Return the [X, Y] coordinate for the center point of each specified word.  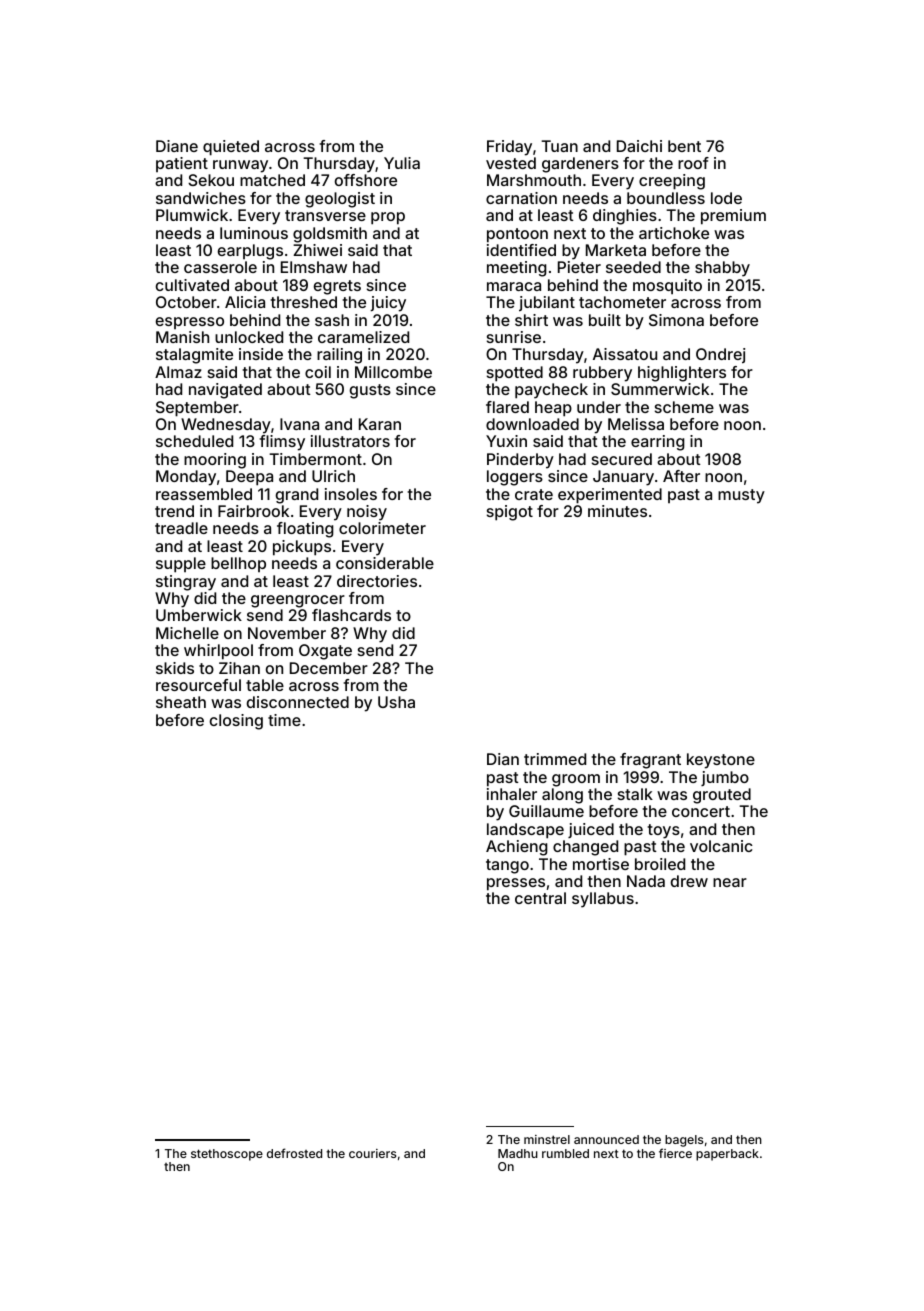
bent [684, 146]
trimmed [555, 759]
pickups [302, 548]
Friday [509, 148]
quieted [231, 148]
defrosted [294, 1153]
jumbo [725, 778]
